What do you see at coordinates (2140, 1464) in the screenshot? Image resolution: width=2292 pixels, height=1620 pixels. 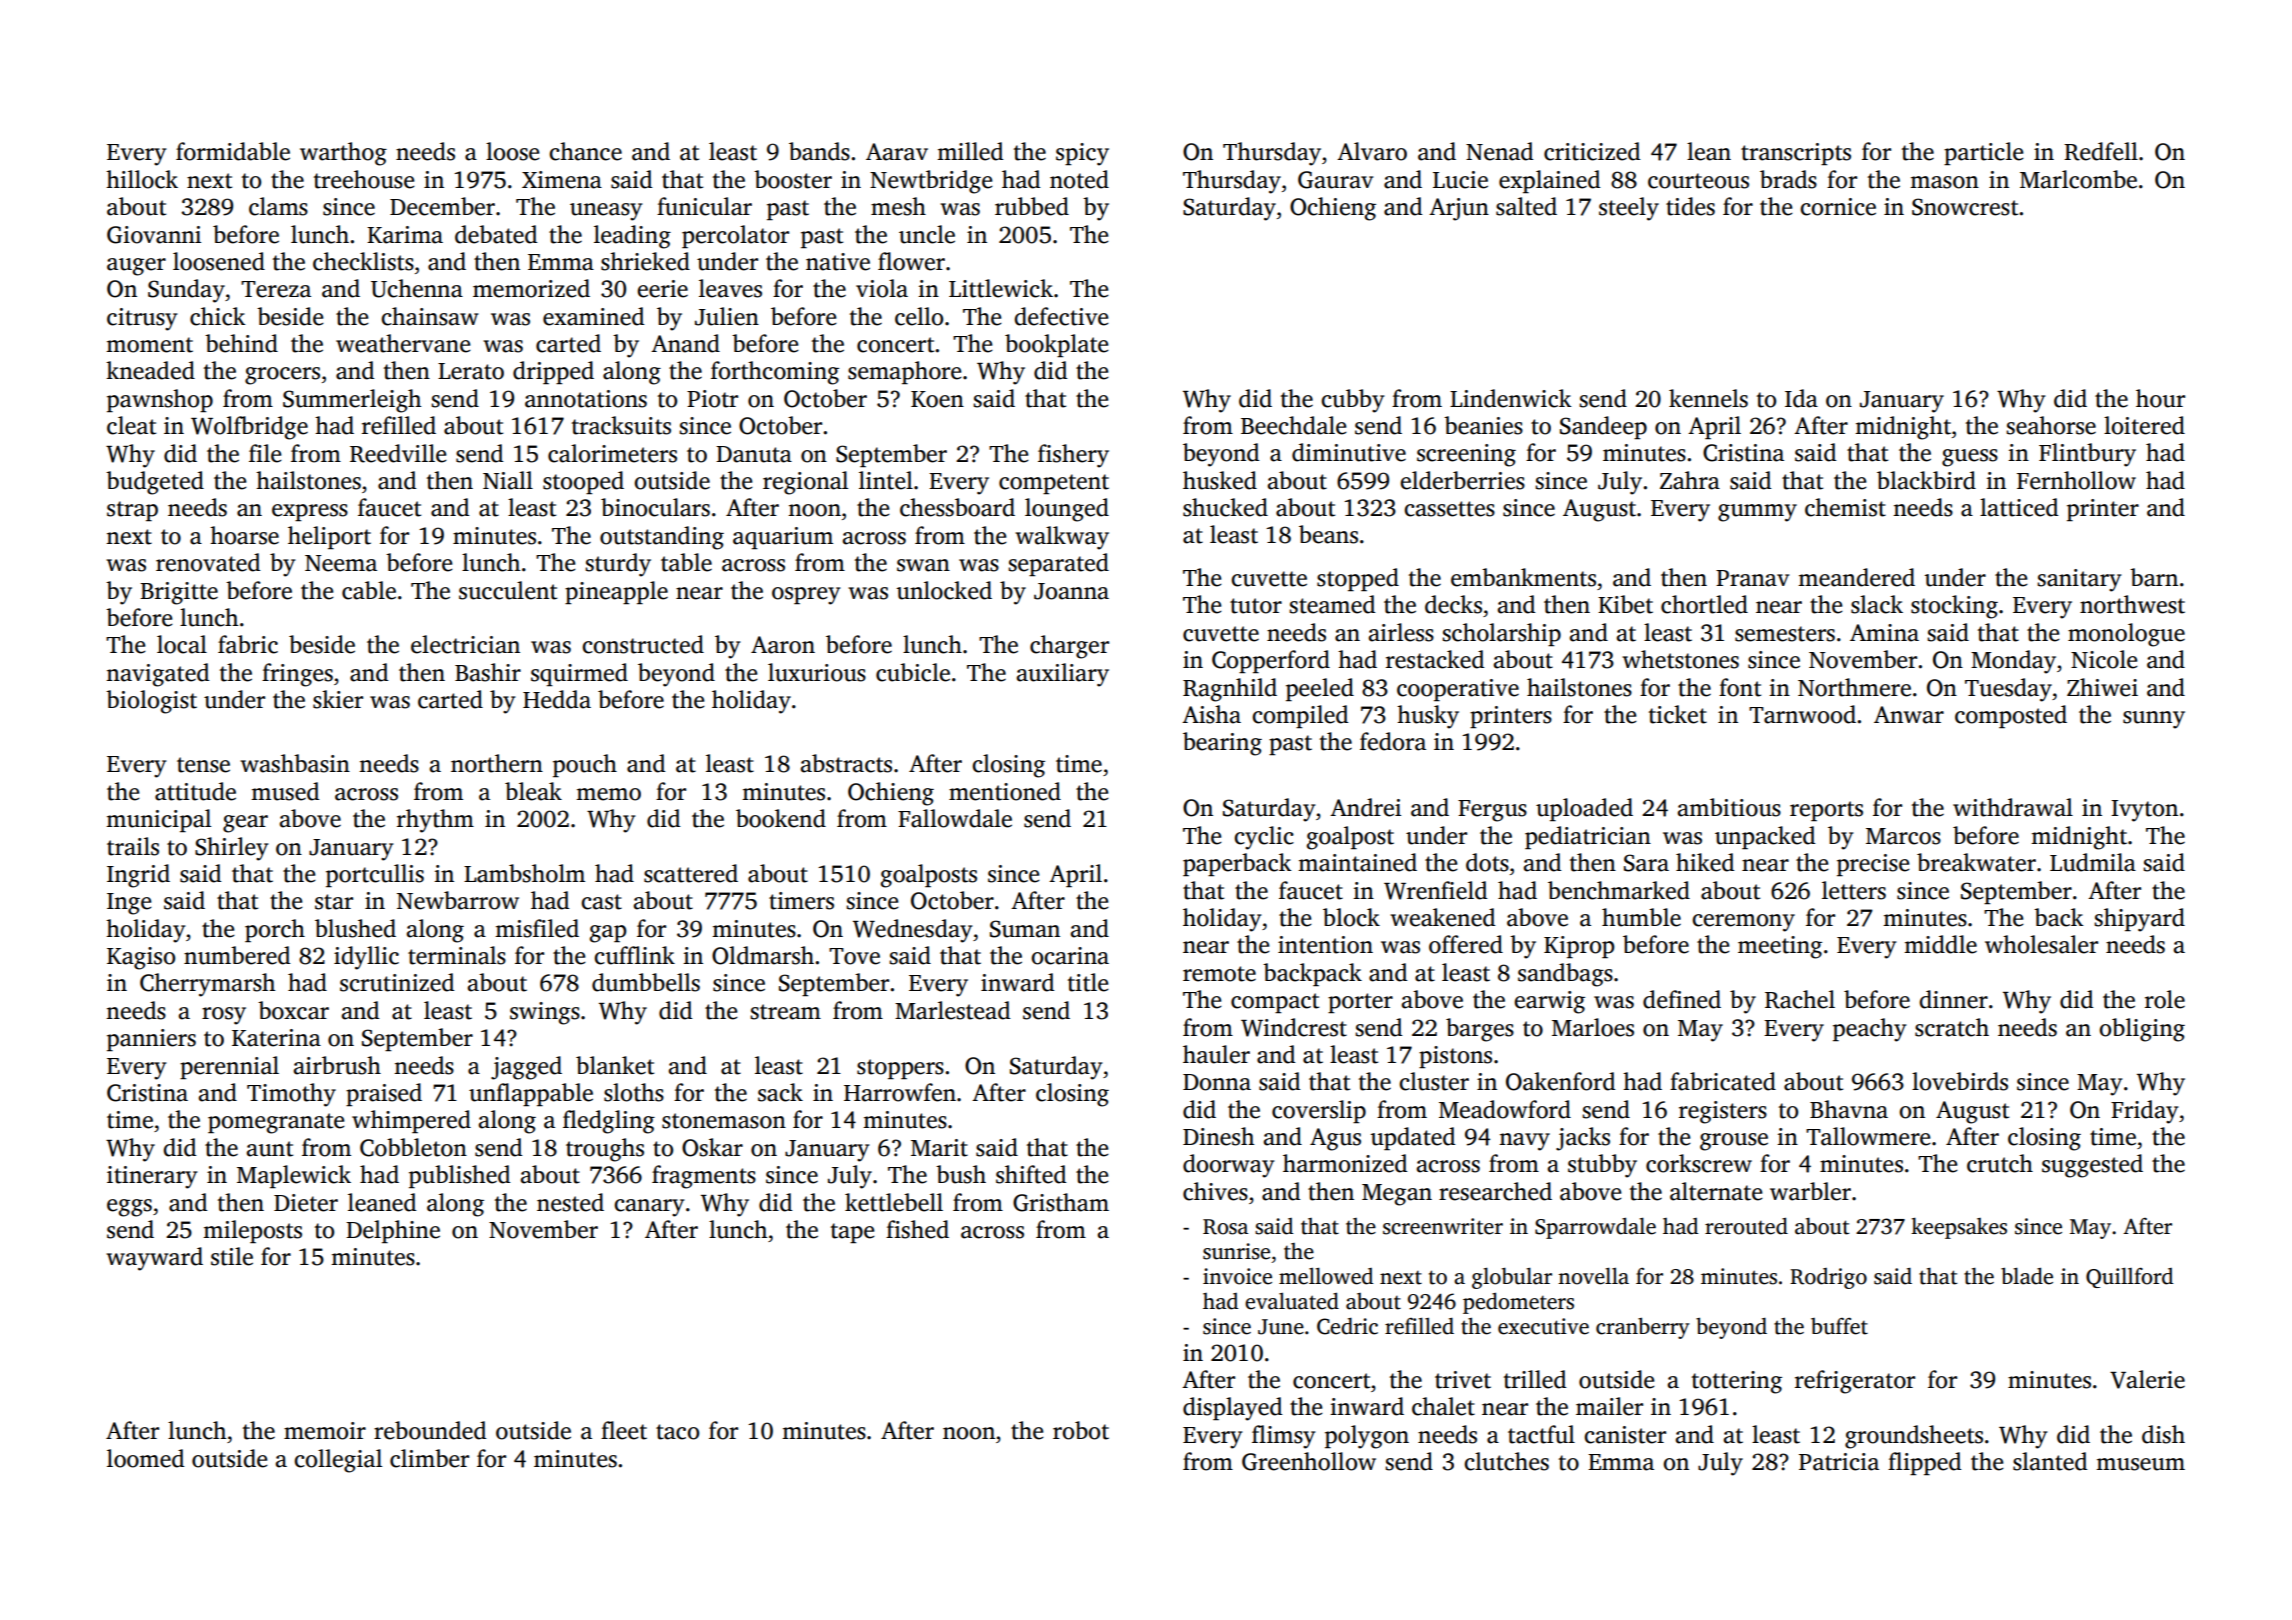 I see `museum` at bounding box center [2140, 1464].
